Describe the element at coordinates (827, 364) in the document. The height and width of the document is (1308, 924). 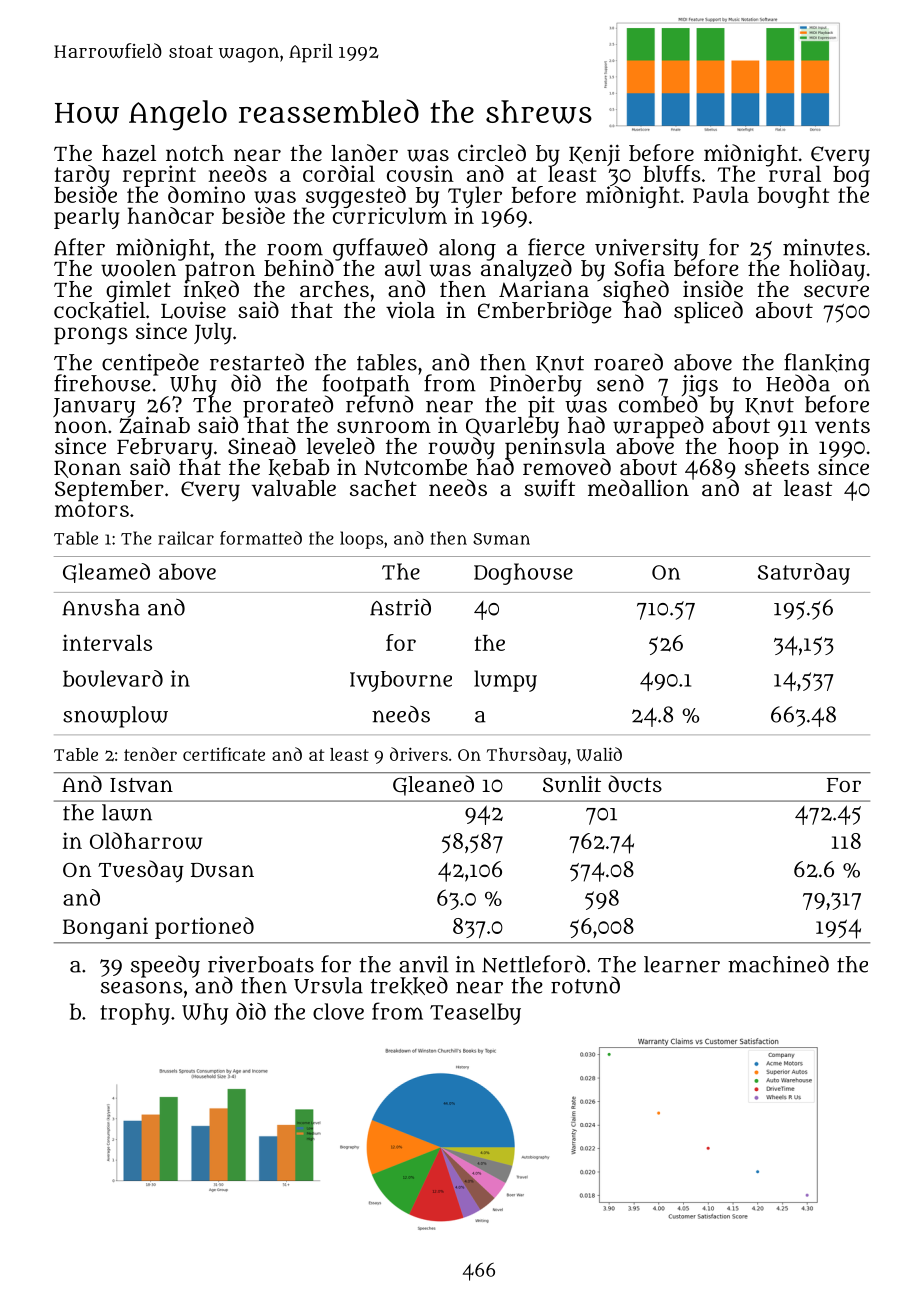
I see `flanking` at that location.
